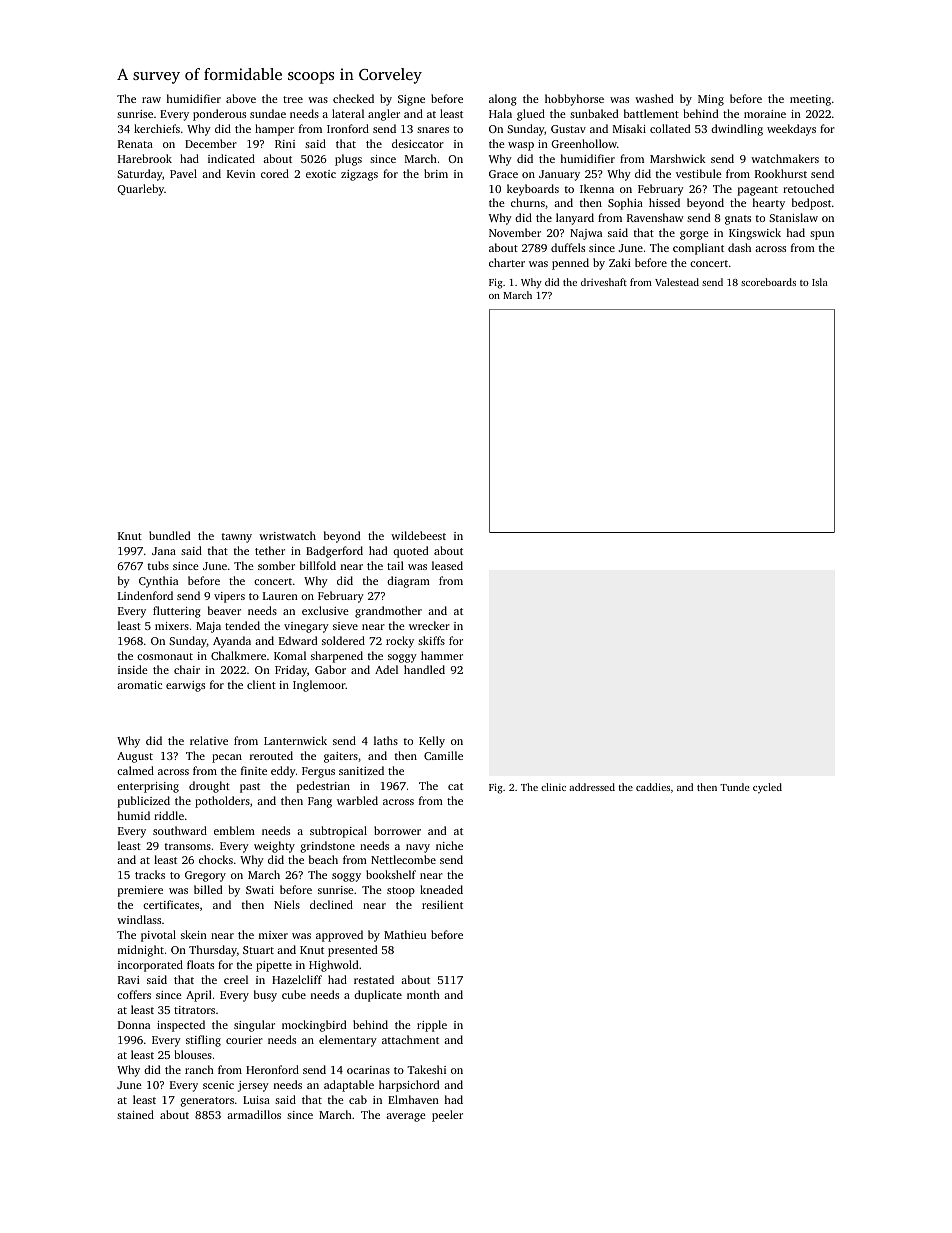  What do you see at coordinates (443, 755) in the page?
I see `Camille` at bounding box center [443, 755].
